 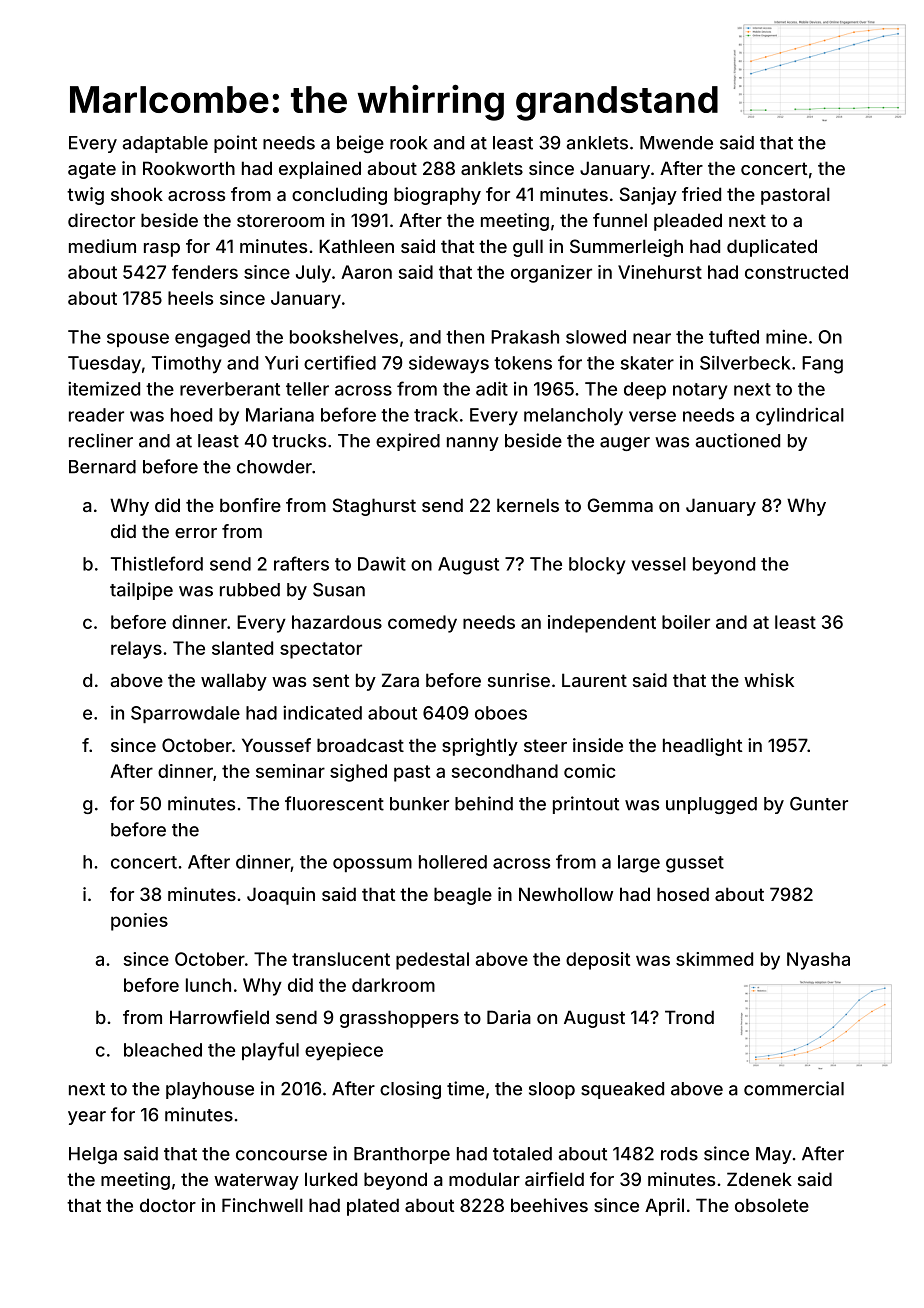 I want to click on Mwende, so click(x=676, y=143).
